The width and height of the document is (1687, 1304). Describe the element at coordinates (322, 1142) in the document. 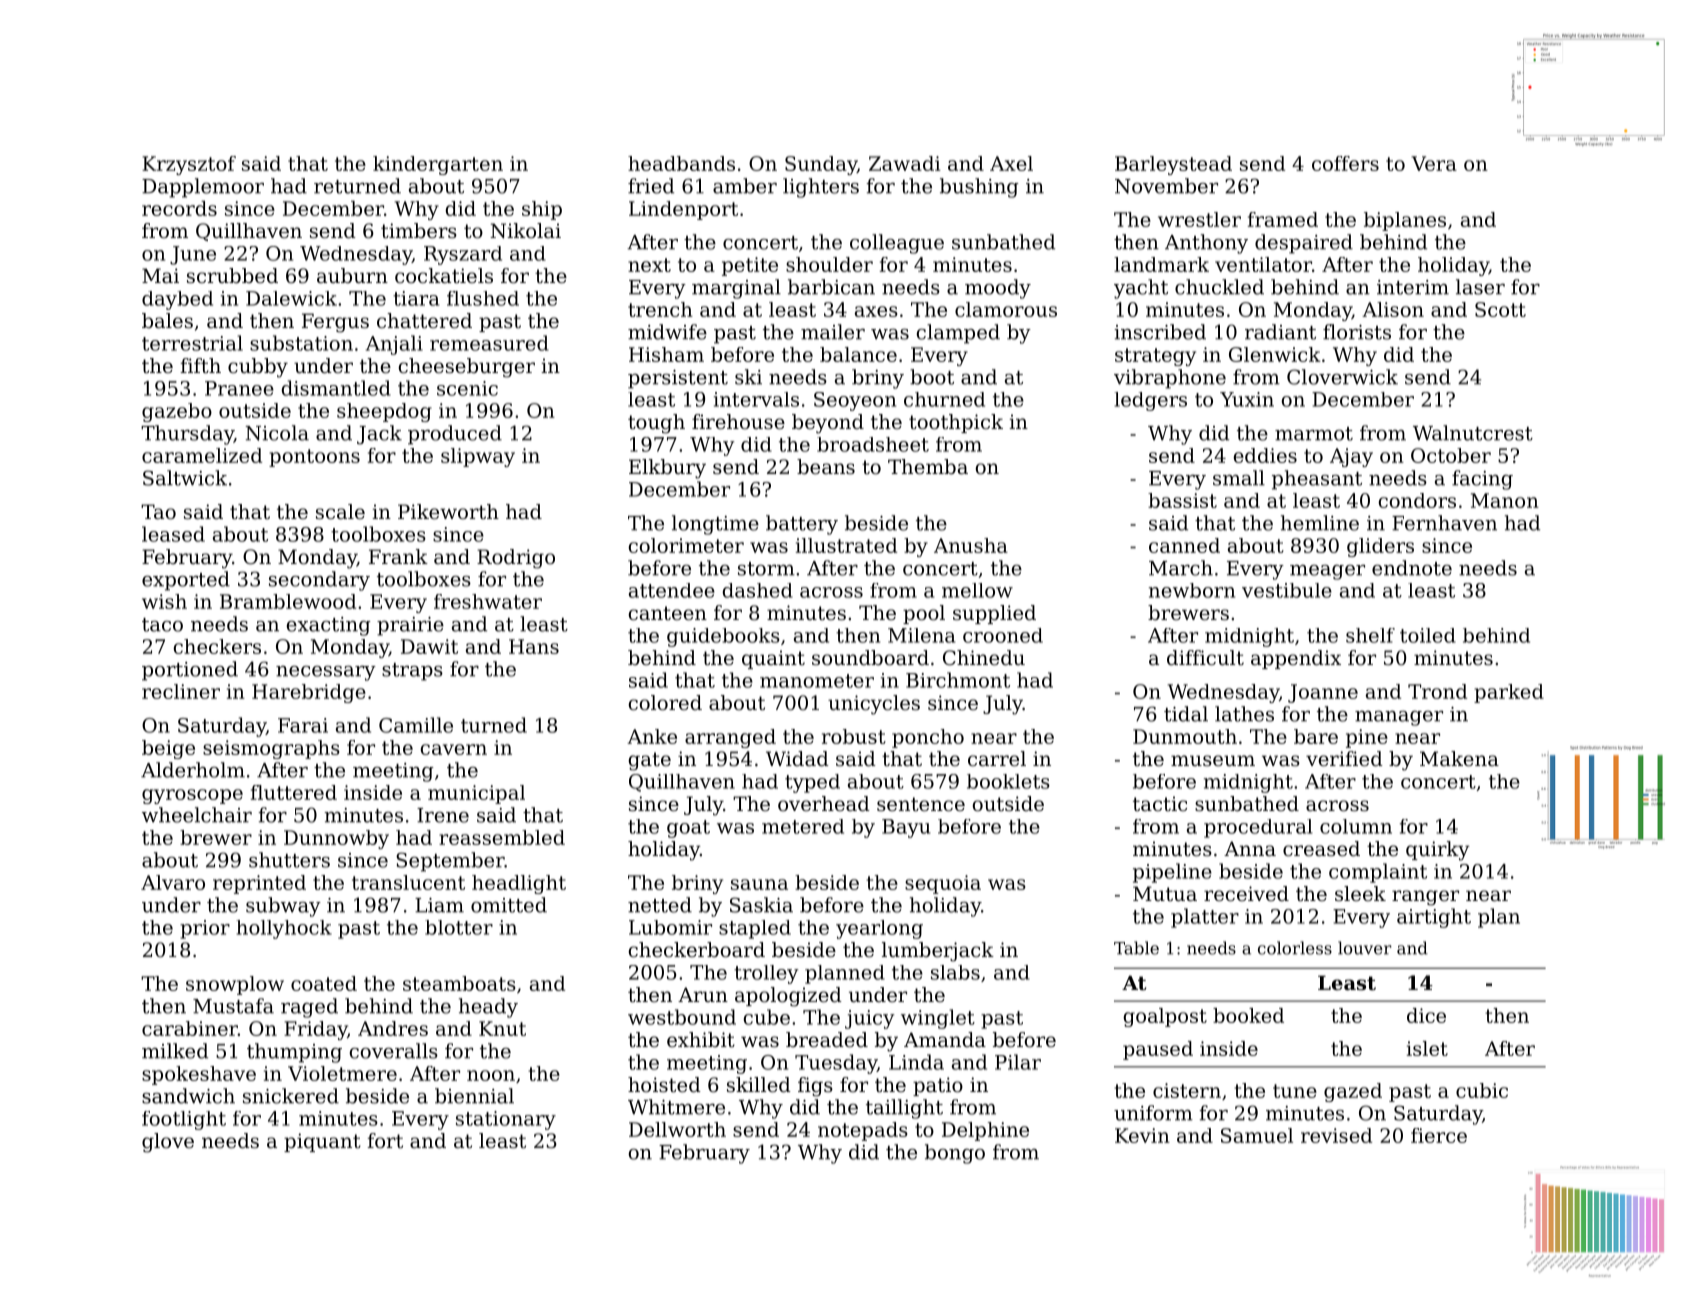

I see `piquant` at that location.
